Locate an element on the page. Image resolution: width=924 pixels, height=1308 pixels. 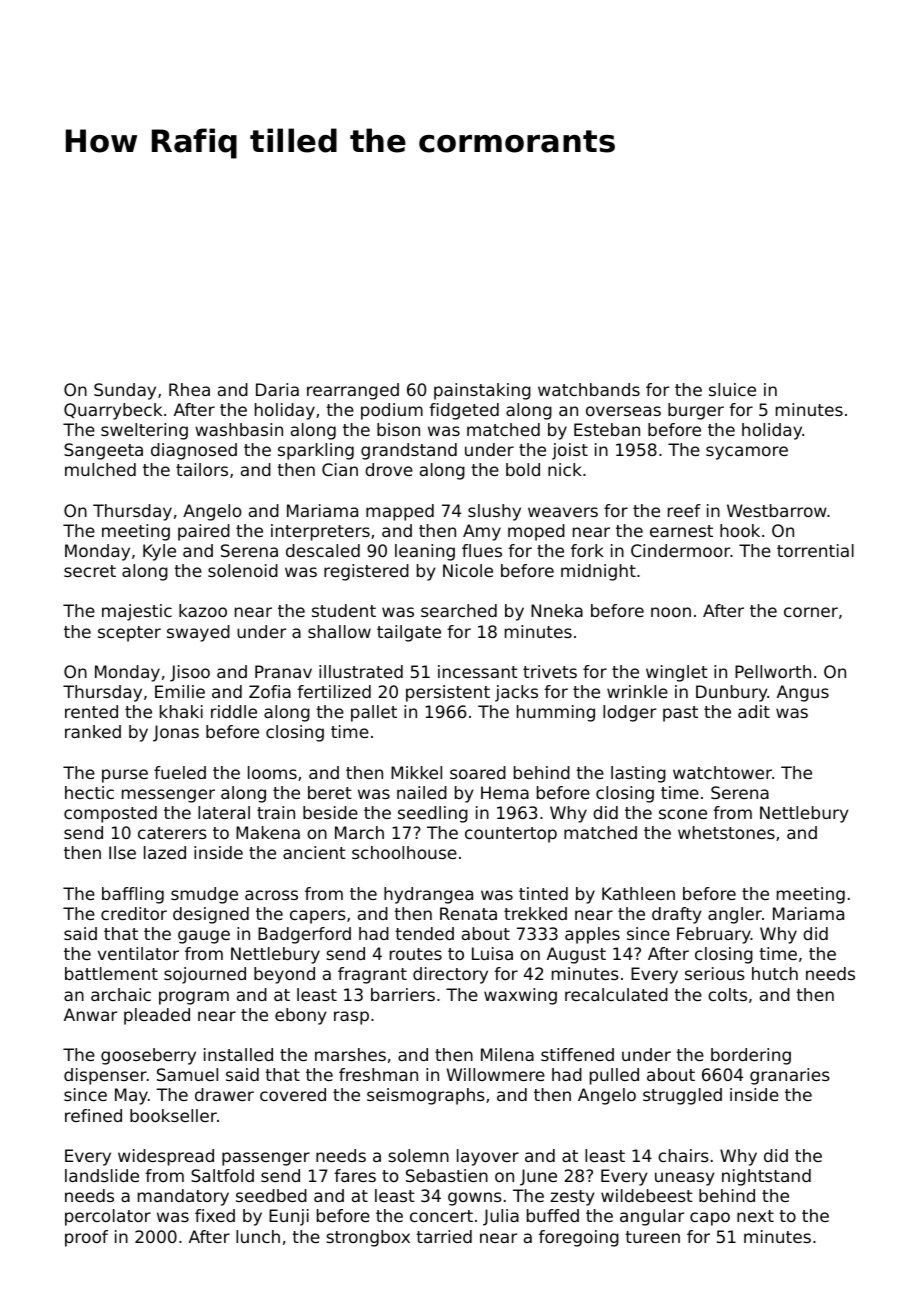
percolator is located at coordinates (108, 1217).
